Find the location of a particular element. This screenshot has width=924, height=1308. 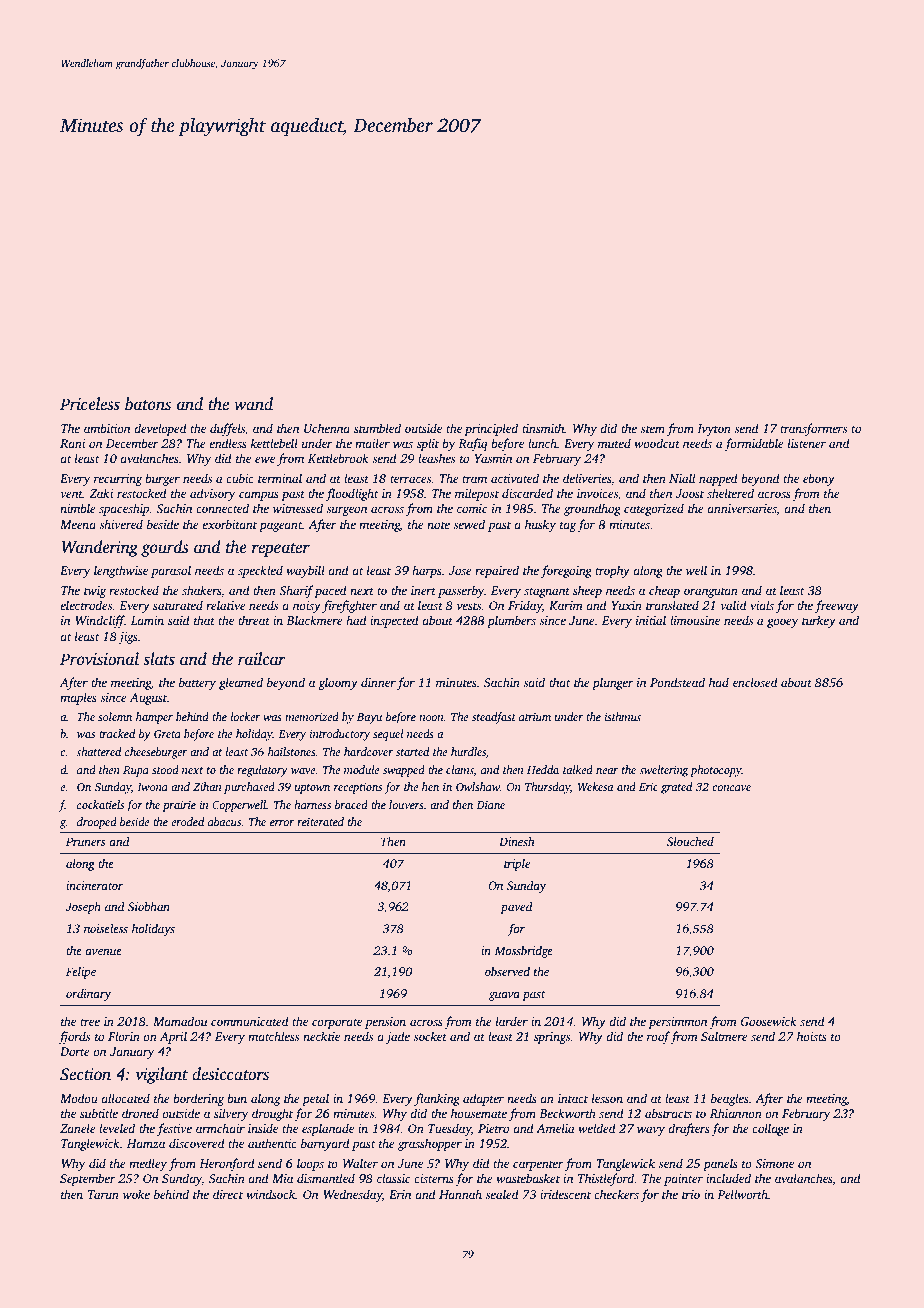

concave is located at coordinates (731, 788).
